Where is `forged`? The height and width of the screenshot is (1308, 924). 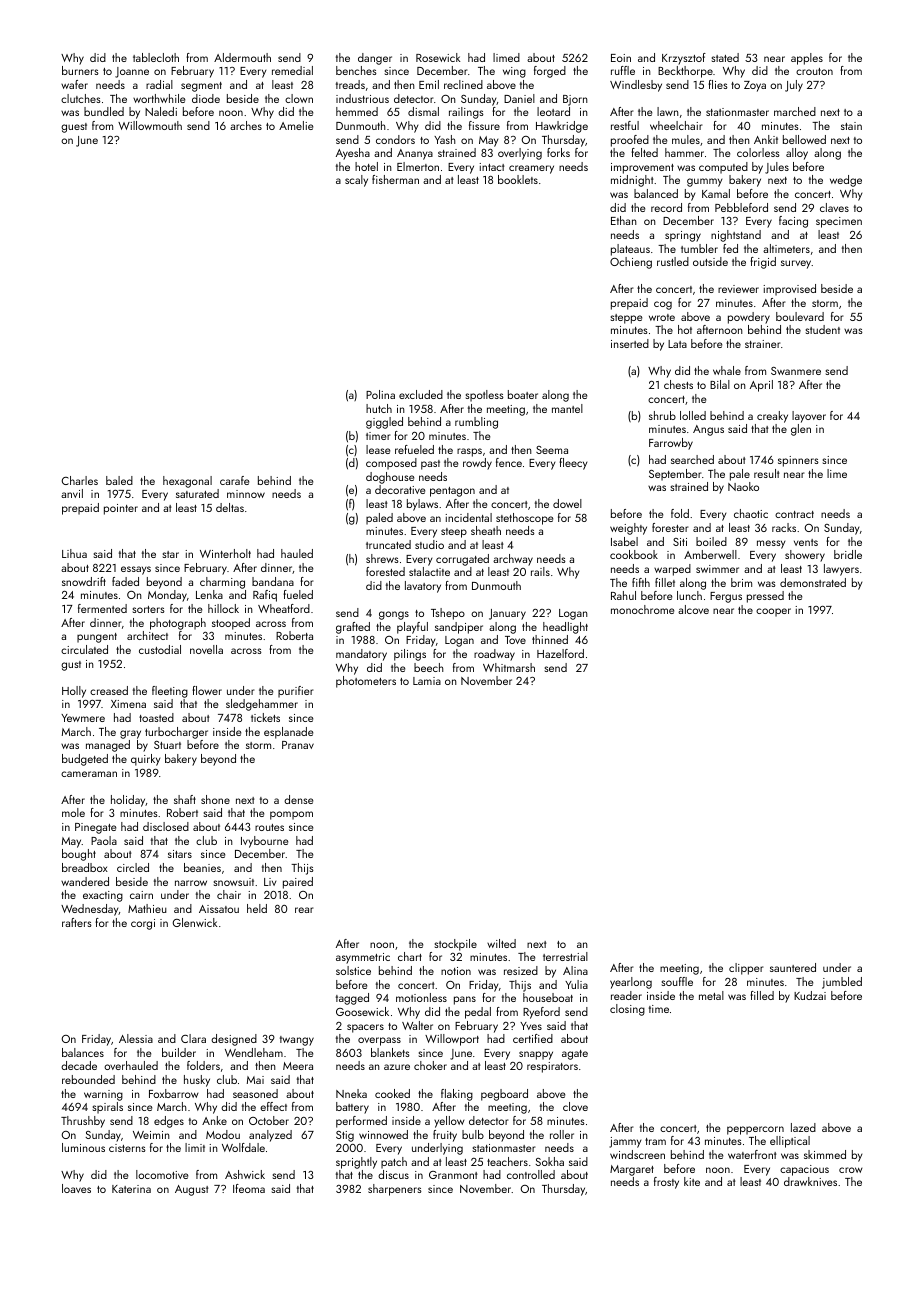 forged is located at coordinates (550, 72).
